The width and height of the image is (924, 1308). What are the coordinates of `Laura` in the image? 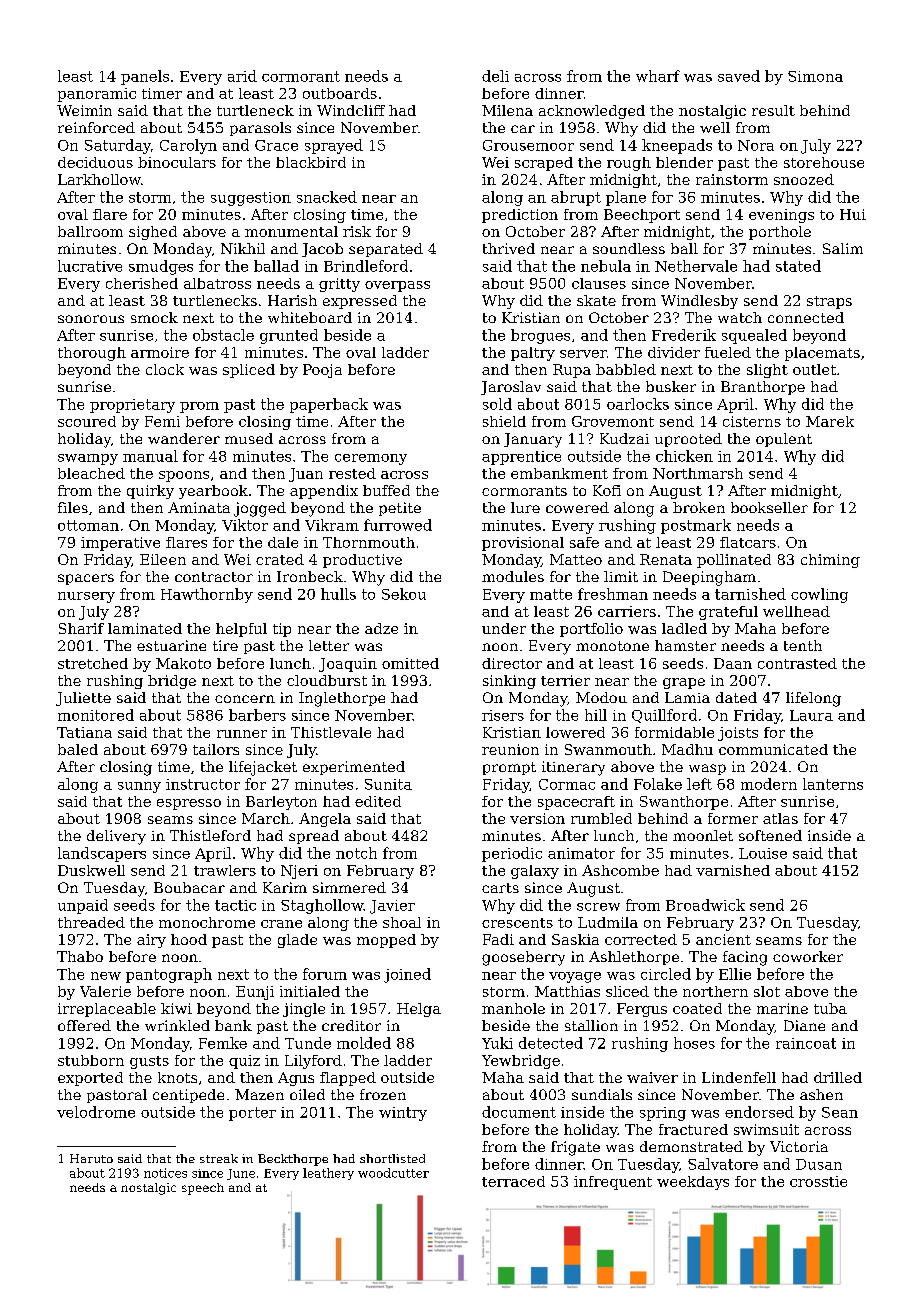 It's located at (811, 715).
